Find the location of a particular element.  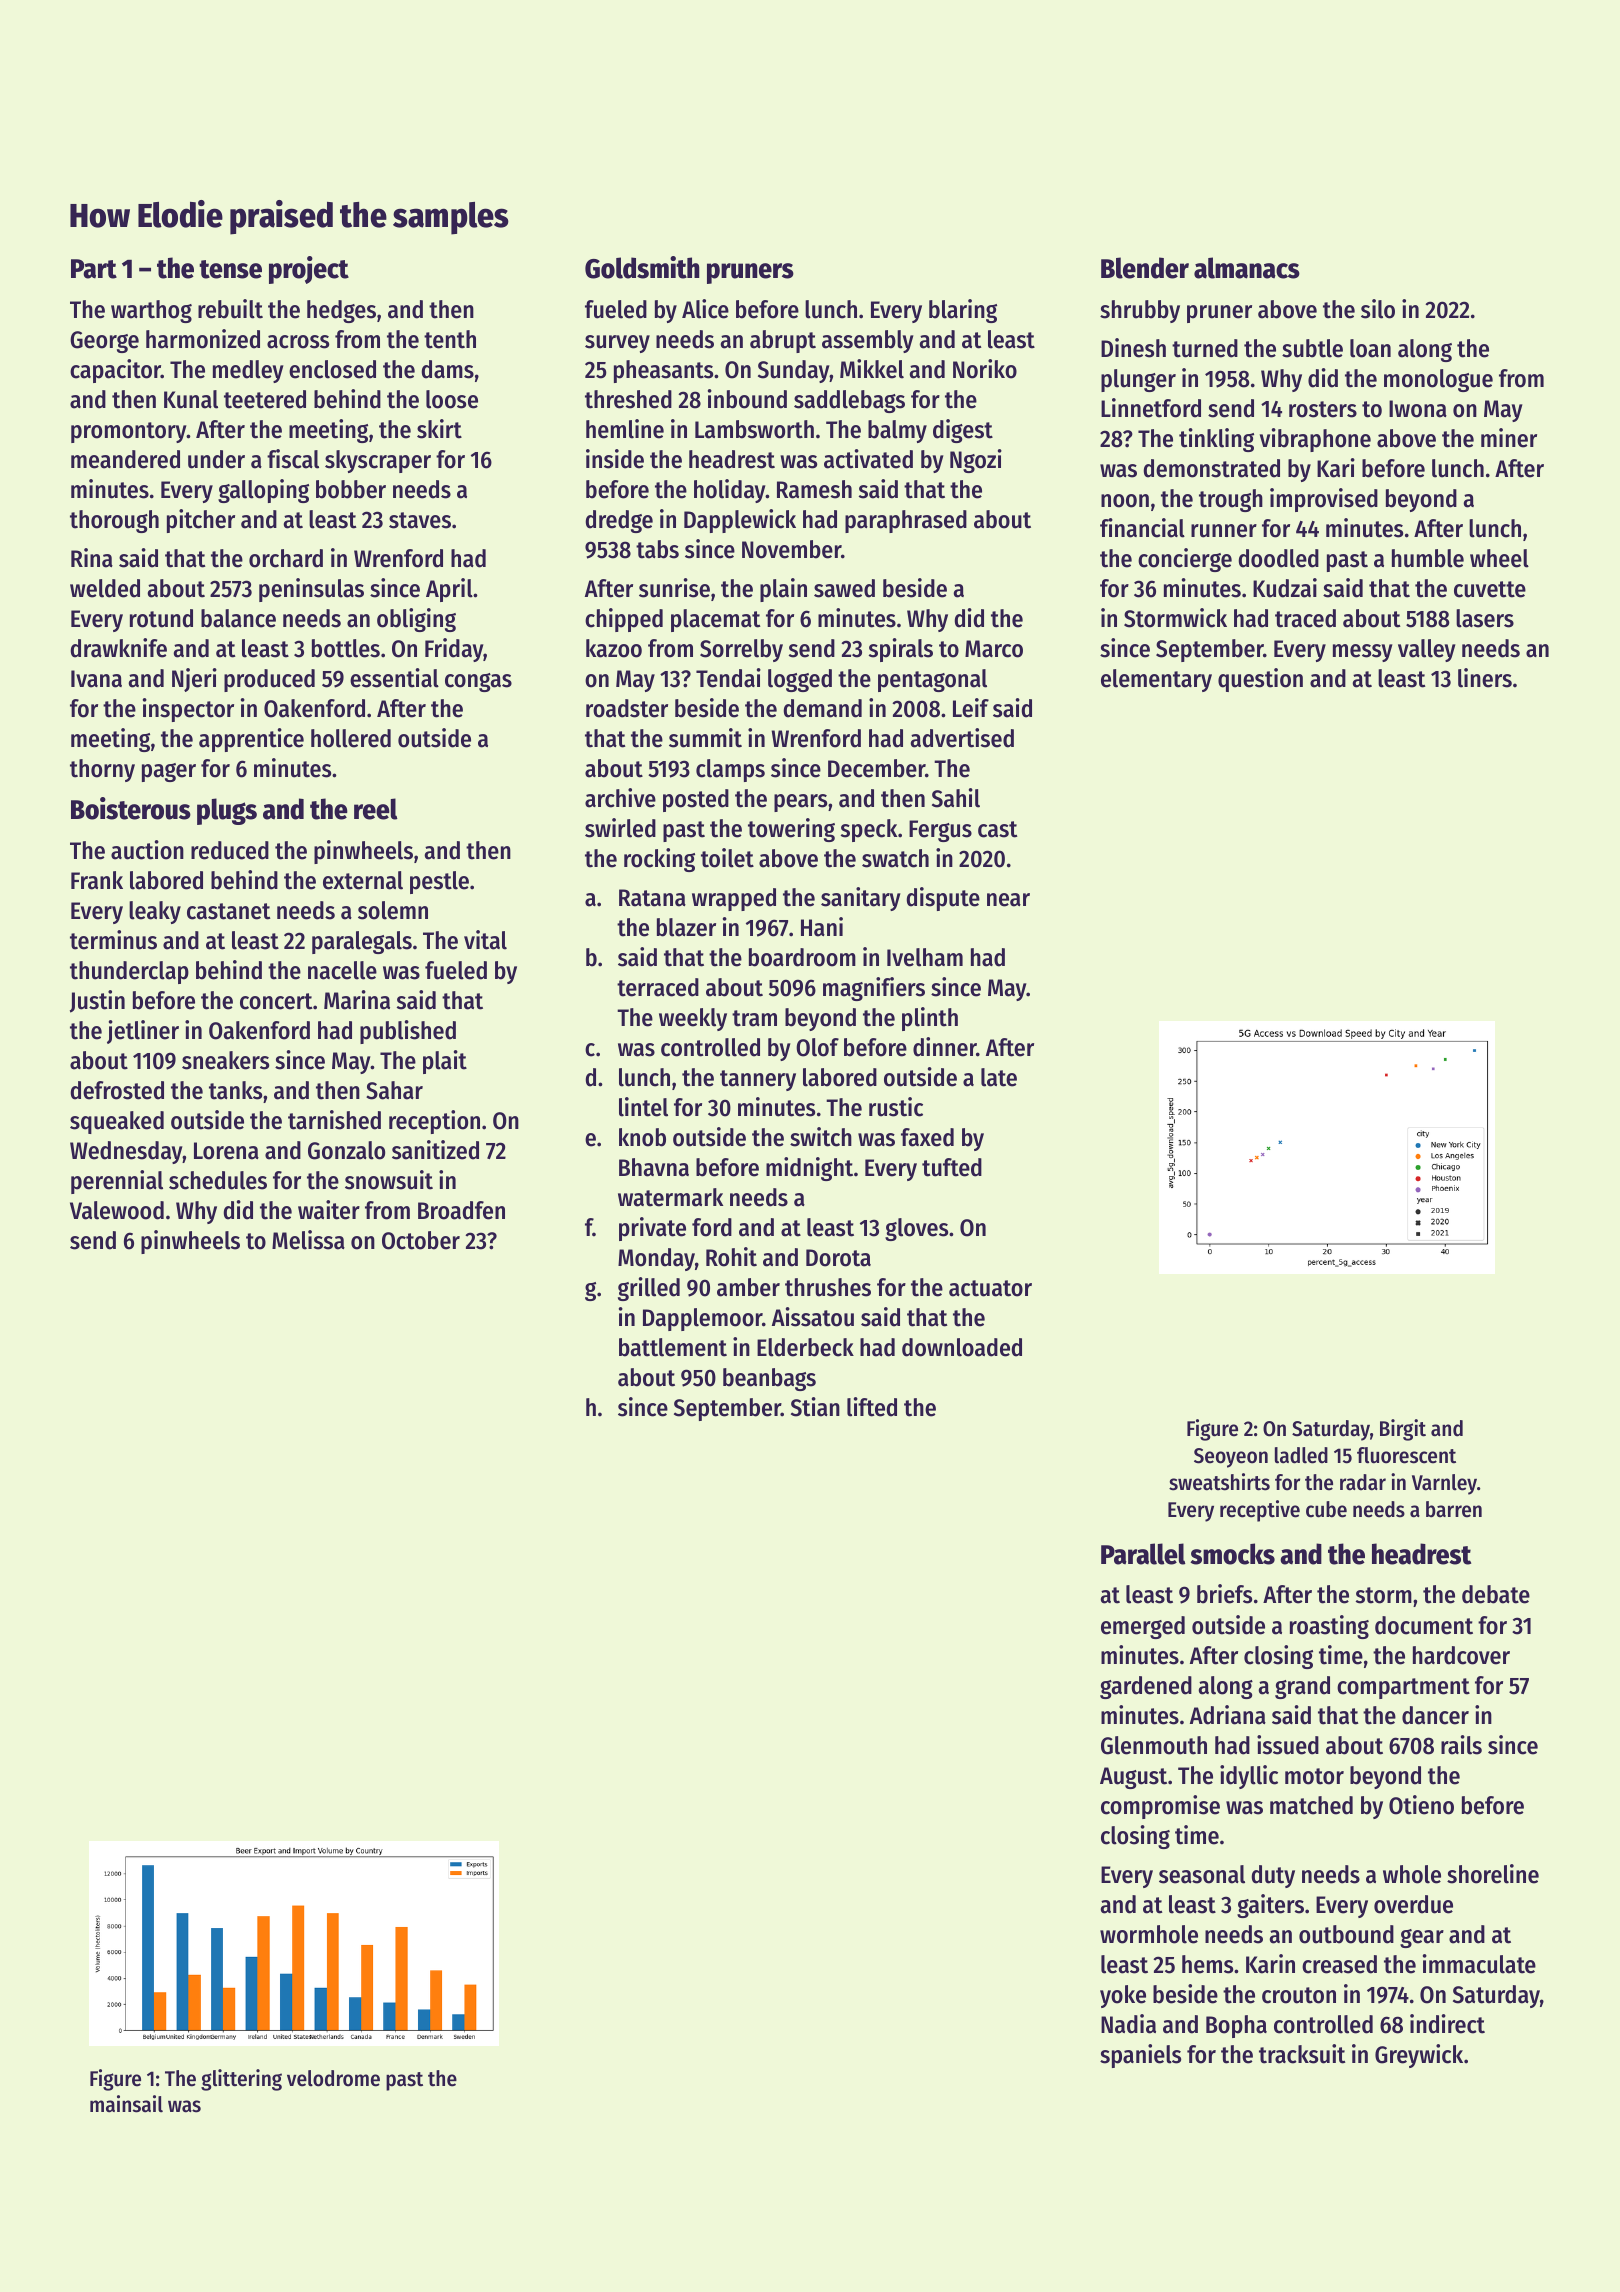

paraphrased is located at coordinates (906, 521).
